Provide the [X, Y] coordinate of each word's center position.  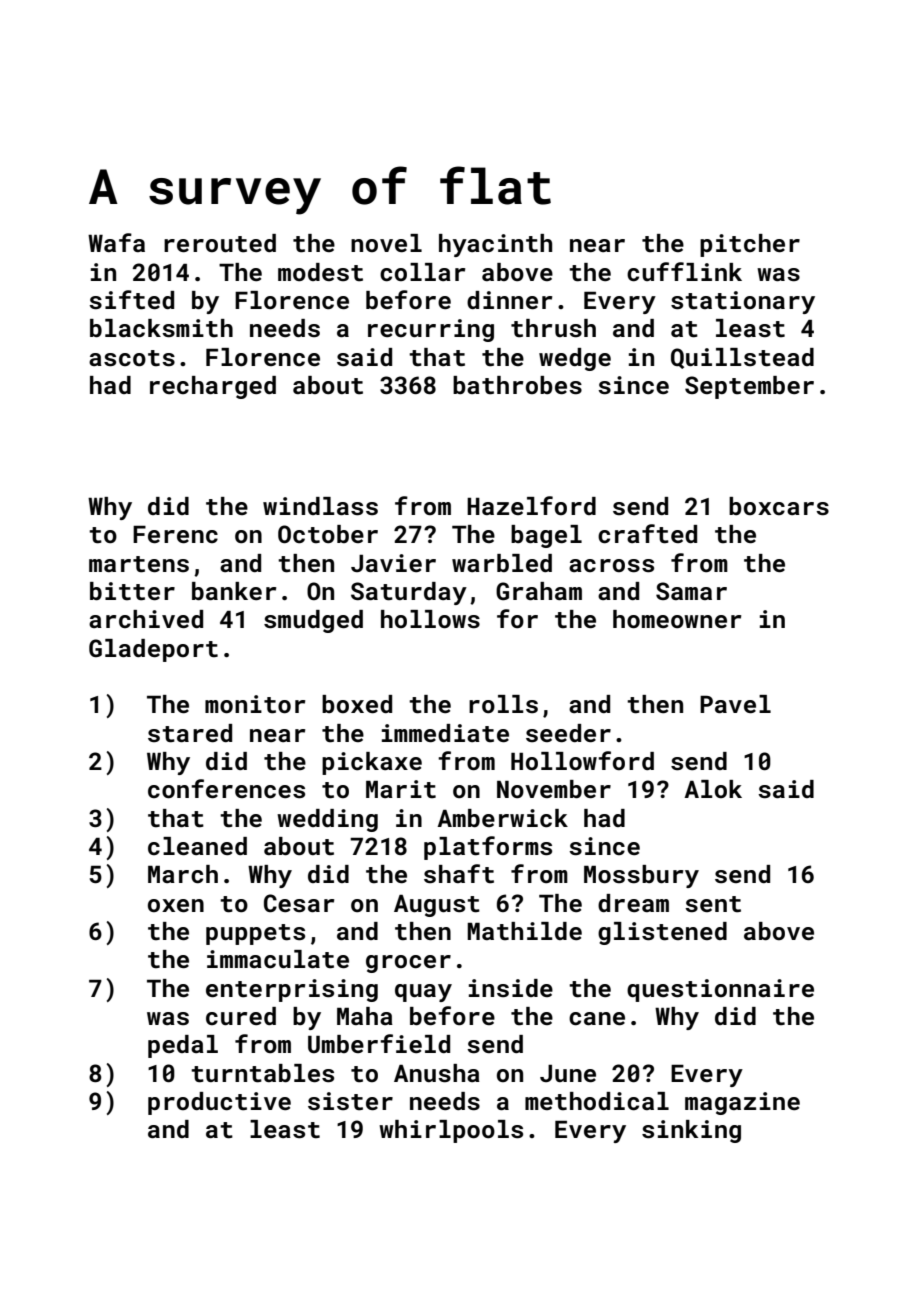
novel [386, 243]
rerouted [220, 243]
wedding [327, 820]
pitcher [750, 245]
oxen [176, 905]
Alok [713, 789]
